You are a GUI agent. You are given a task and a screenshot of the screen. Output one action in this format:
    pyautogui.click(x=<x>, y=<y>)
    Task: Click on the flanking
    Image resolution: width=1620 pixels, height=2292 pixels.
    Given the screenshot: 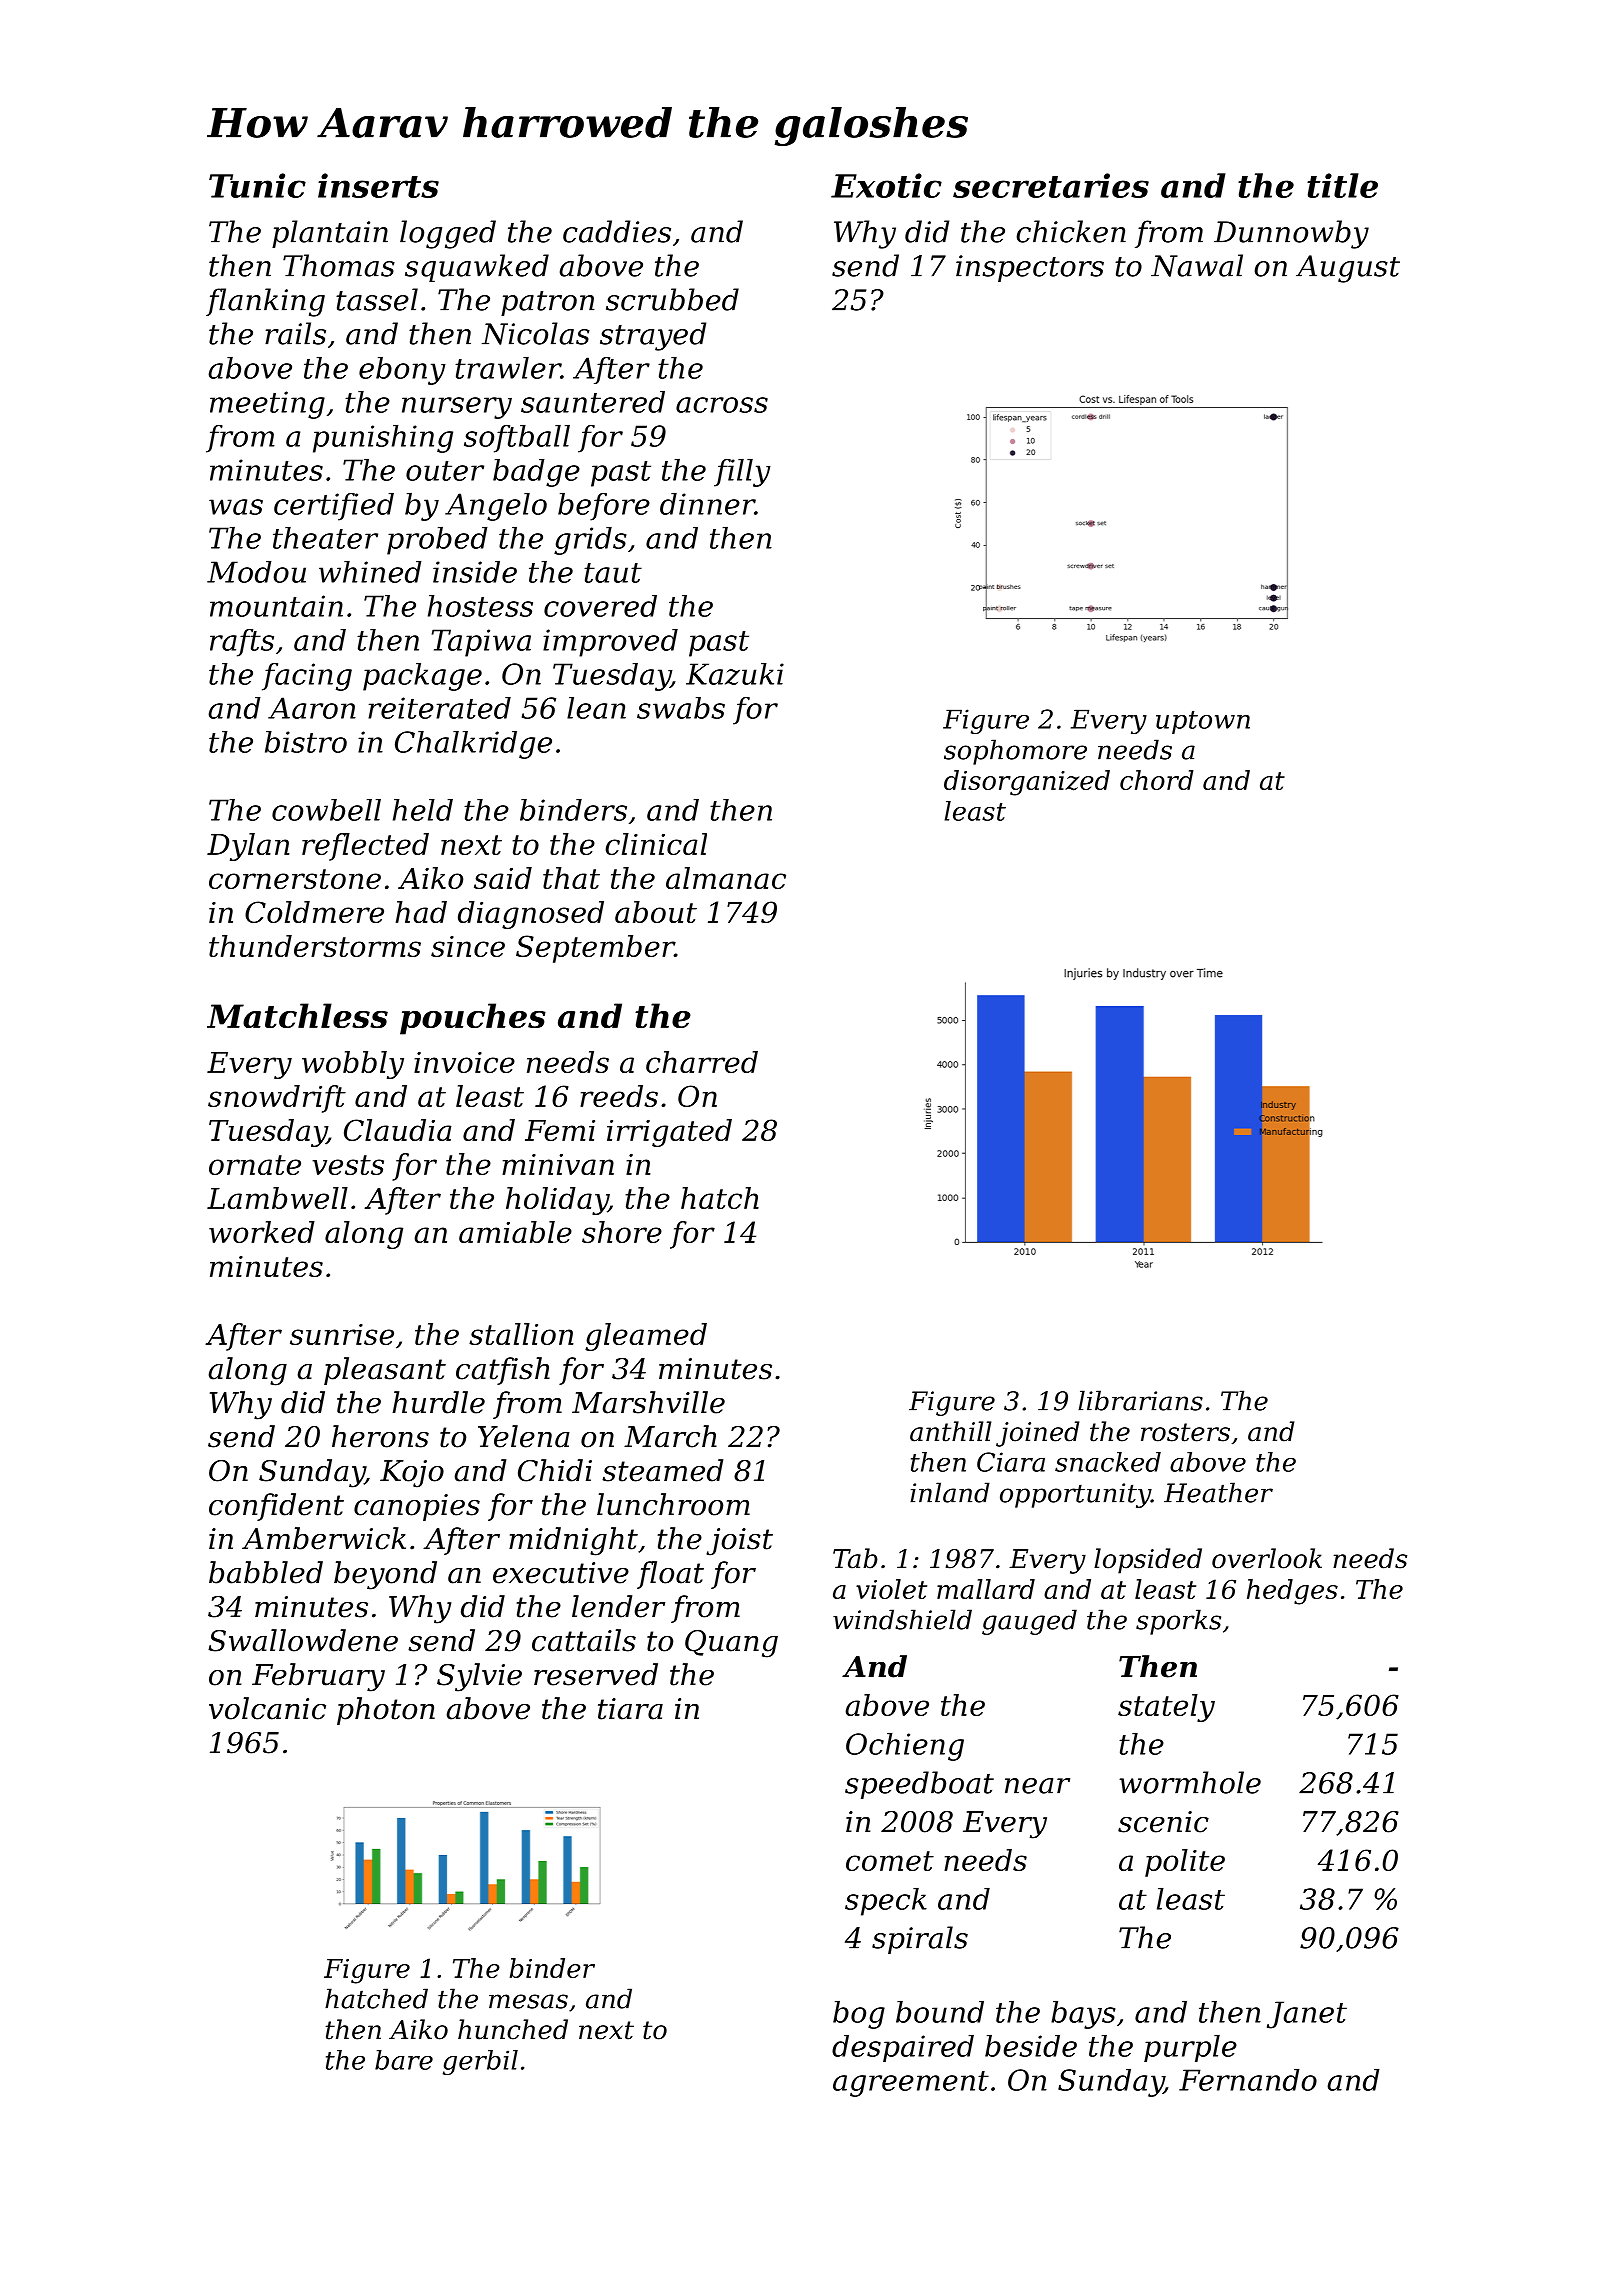 What is the action you would take?
    pyautogui.click(x=265, y=302)
